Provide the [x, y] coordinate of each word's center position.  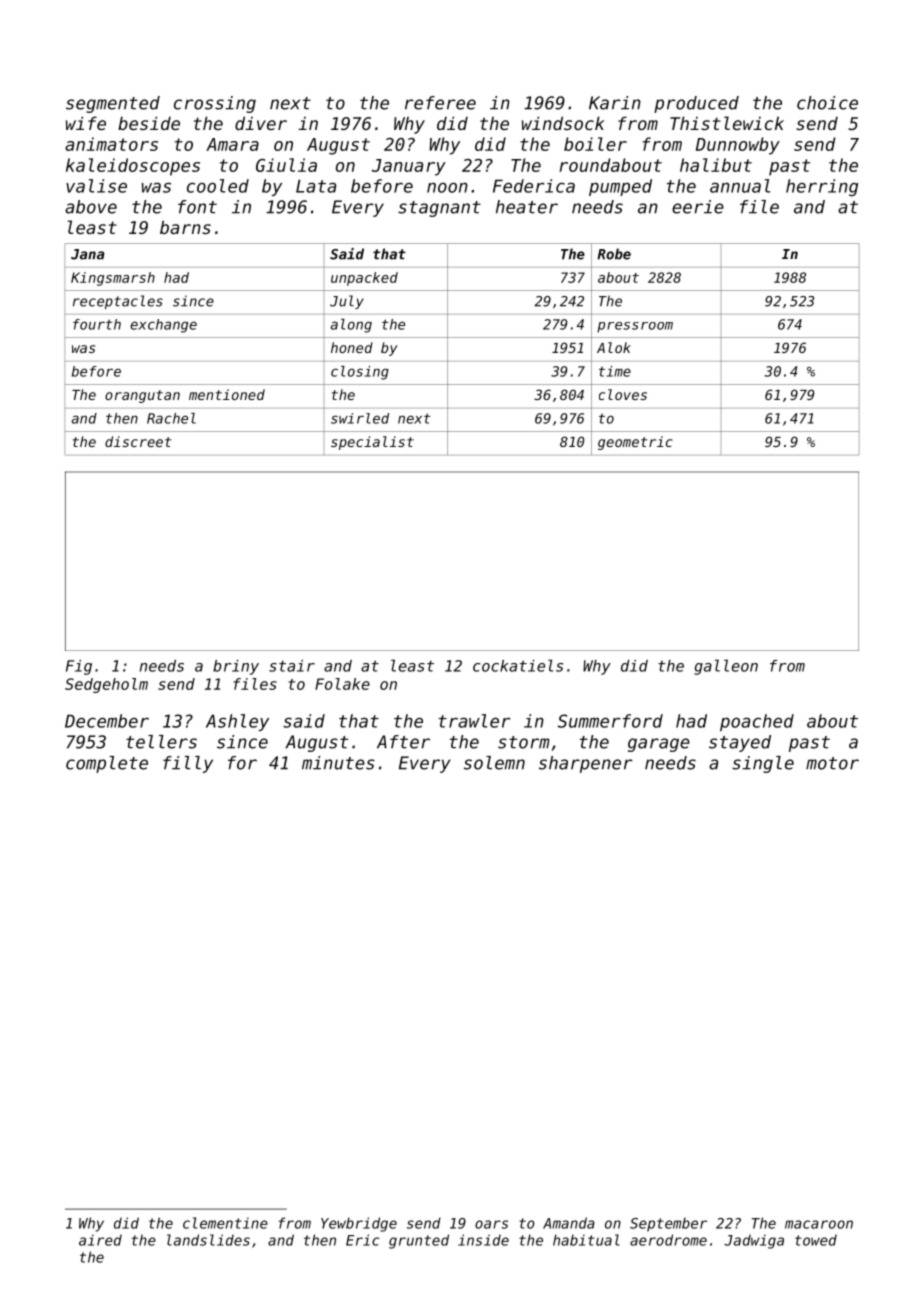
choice [827, 103]
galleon [726, 667]
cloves [623, 394]
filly [188, 764]
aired [100, 1240]
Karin [615, 103]
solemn [494, 763]
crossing [215, 104]
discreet [138, 441]
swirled [360, 418]
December [107, 721]
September [668, 1224]
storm [524, 742]
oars [491, 1224]
